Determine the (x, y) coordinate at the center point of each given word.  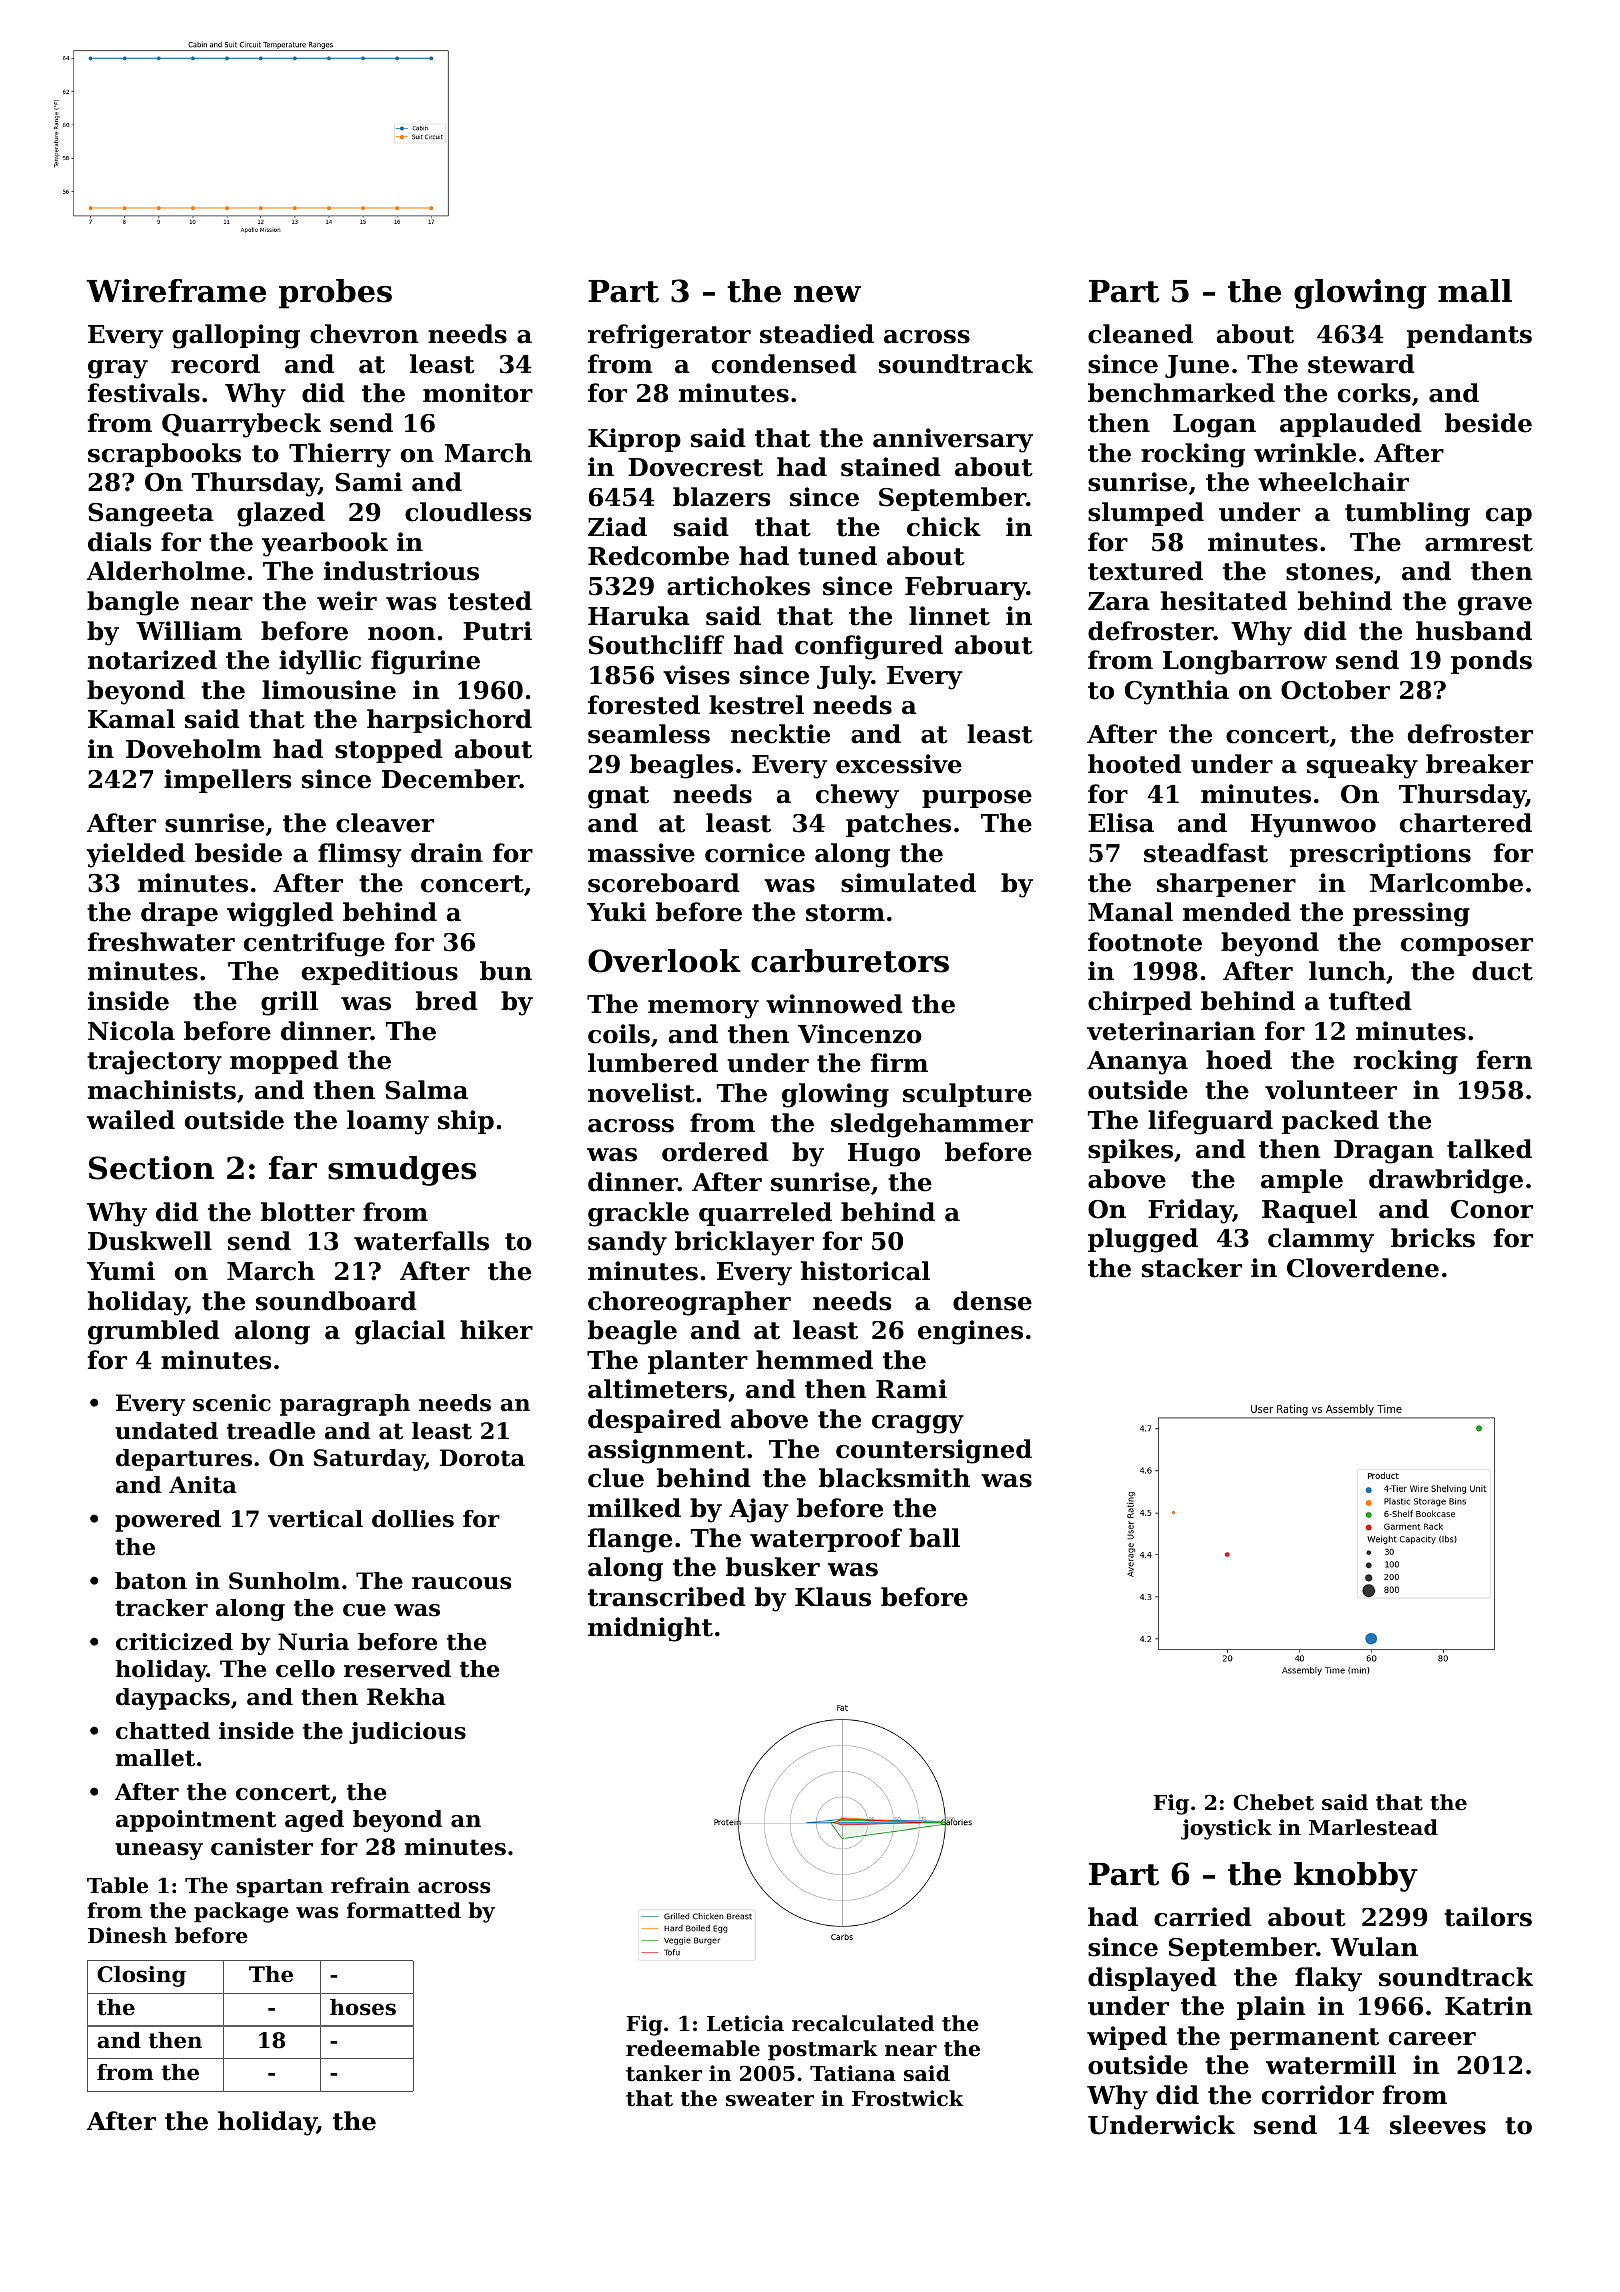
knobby (1356, 1877)
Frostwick (908, 2098)
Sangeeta (151, 515)
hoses (363, 2007)
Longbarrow (1245, 662)
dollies (413, 1519)
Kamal (131, 719)
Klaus (833, 1597)
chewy (857, 796)
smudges (402, 1171)
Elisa (1121, 823)
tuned (837, 556)
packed (1330, 1122)
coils (619, 1034)
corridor (1318, 2095)
